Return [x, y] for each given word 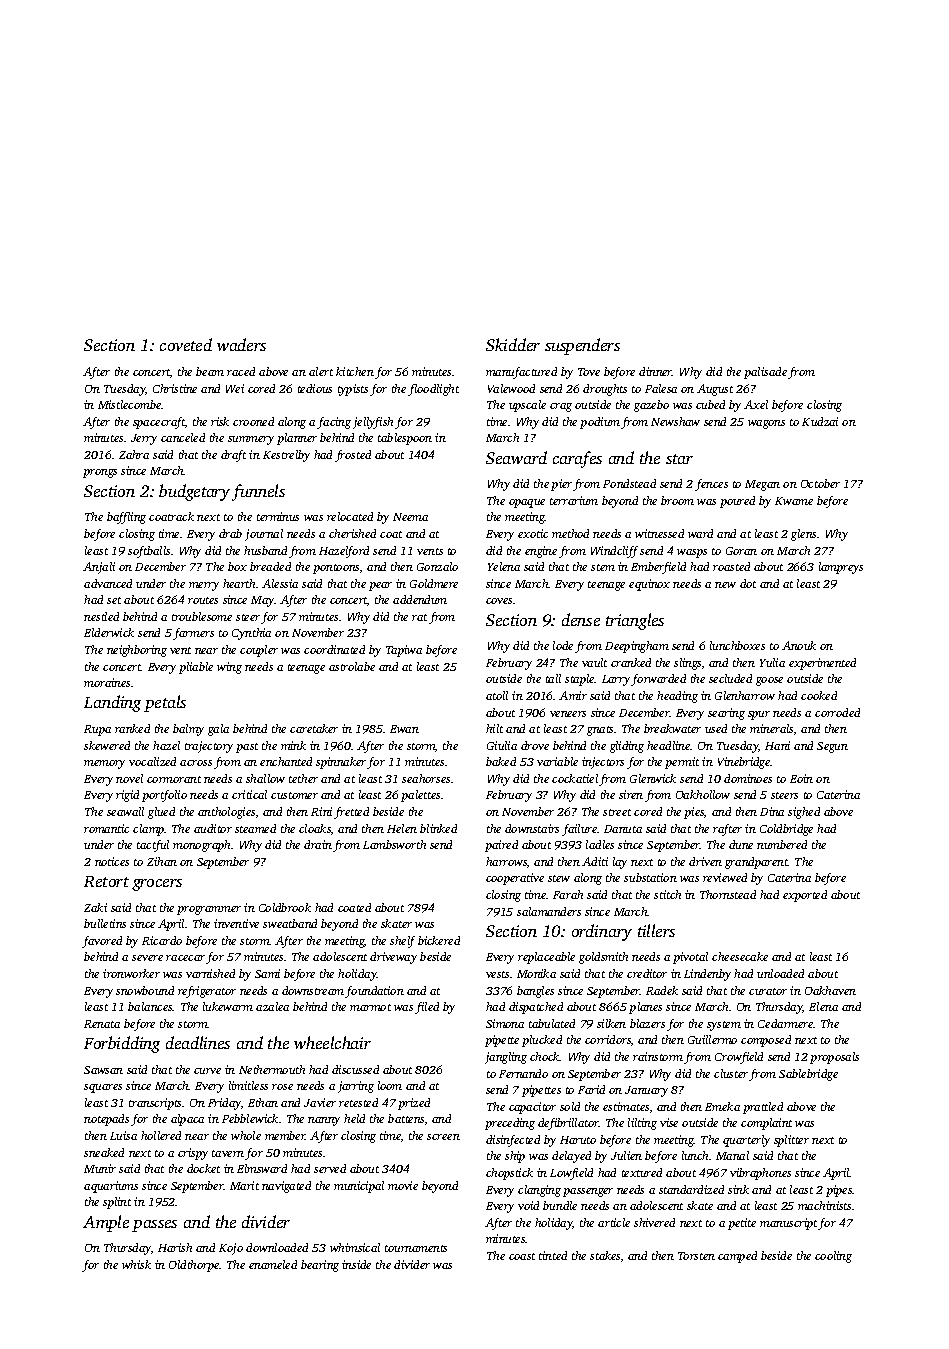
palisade [765, 373]
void [528, 1205]
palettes [420, 796]
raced [241, 371]
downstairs [532, 828]
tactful [153, 846]
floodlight [433, 390]
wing [229, 668]
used [716, 728]
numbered [782, 844]
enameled [273, 1264]
